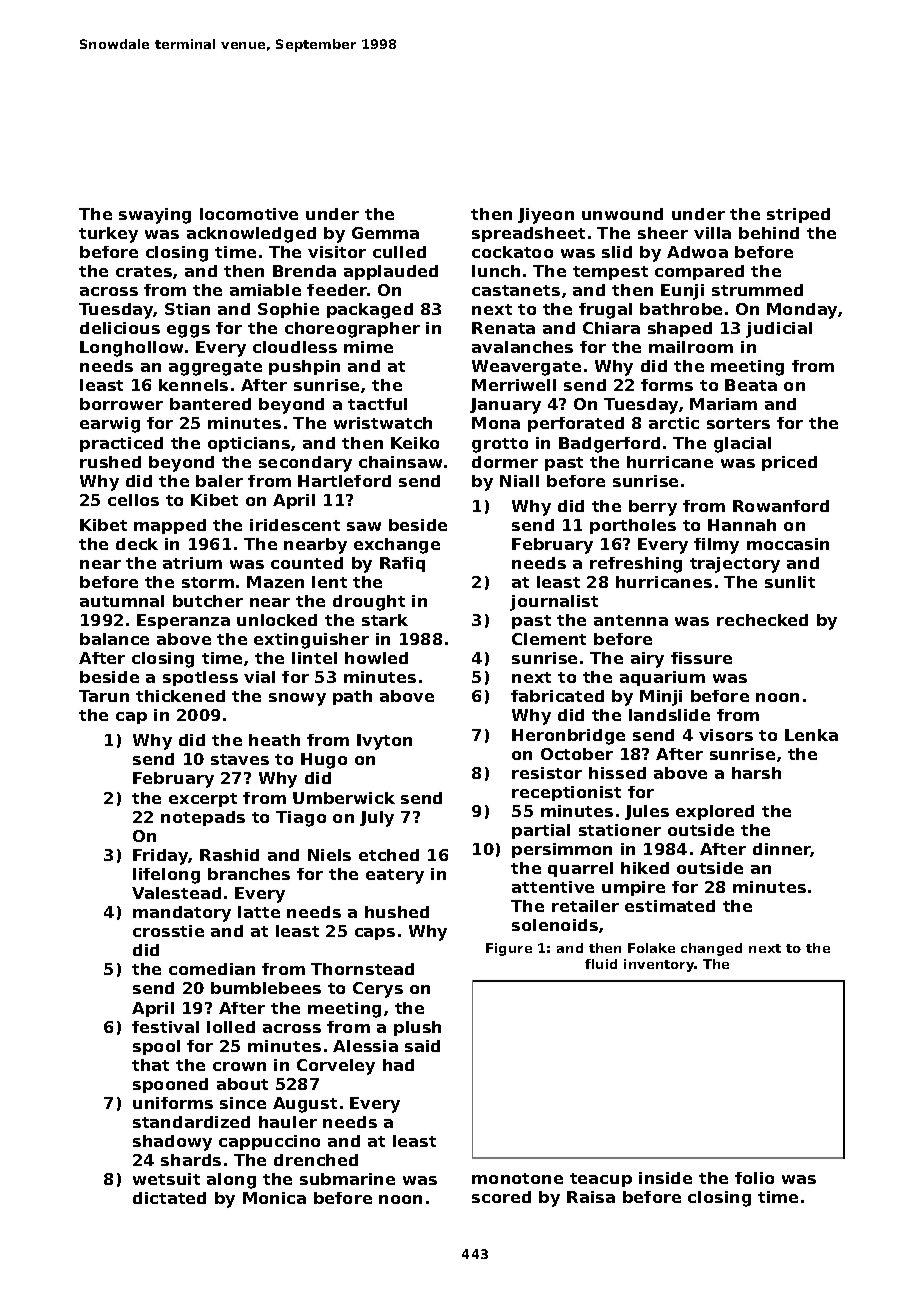 Image resolution: width=924 pixels, height=1308 pixels. Describe the element at coordinates (385, 620) in the screenshot. I see `stark` at that location.
